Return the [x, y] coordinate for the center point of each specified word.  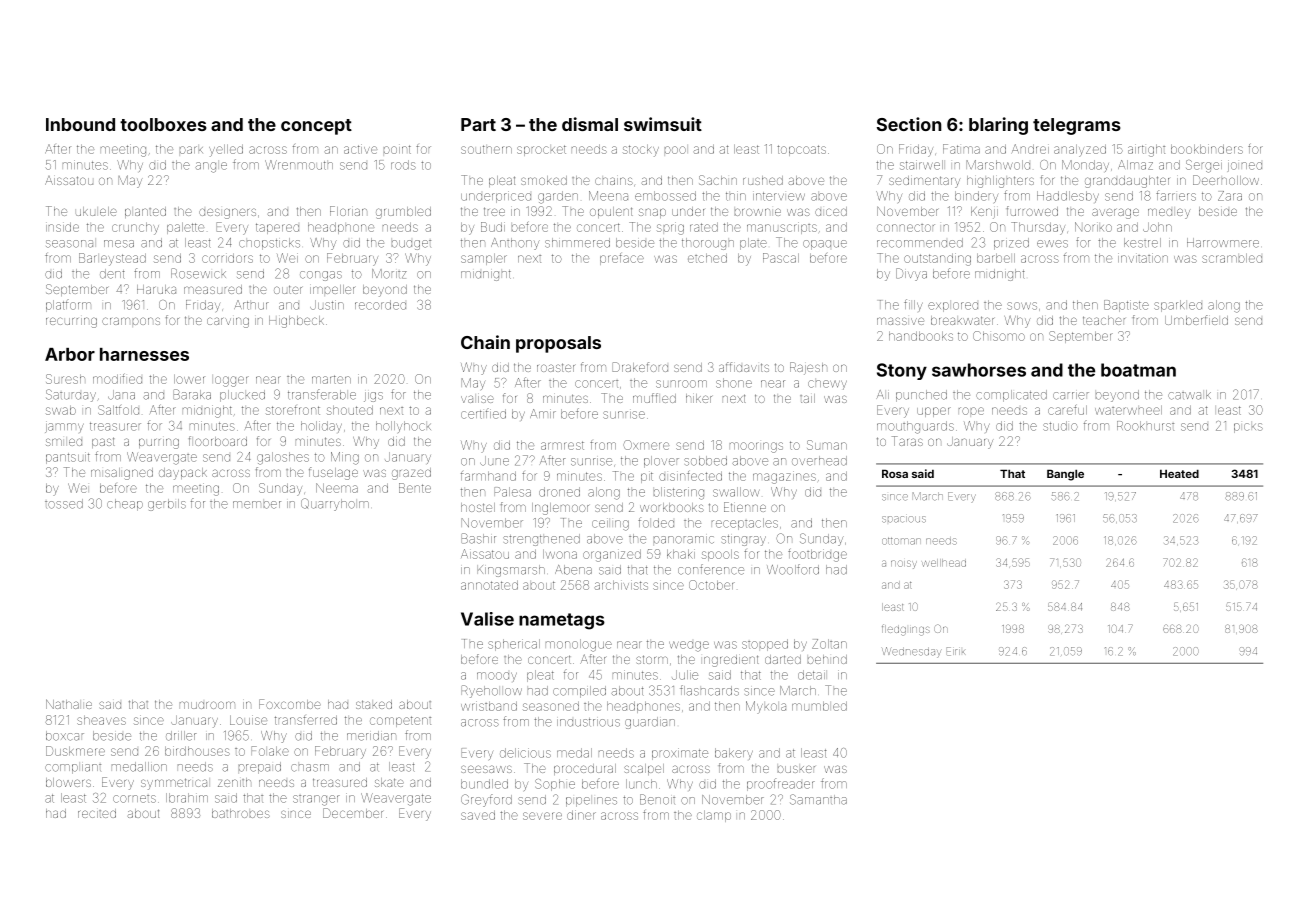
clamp [714, 816]
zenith [234, 782]
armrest [562, 445]
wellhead [944, 563]
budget [411, 245]
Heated [1179, 473]
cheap [125, 505]
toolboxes [163, 124]
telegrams [1077, 126]
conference [711, 569]
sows [1022, 306]
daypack [183, 474]
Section [909, 124]
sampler [484, 259]
